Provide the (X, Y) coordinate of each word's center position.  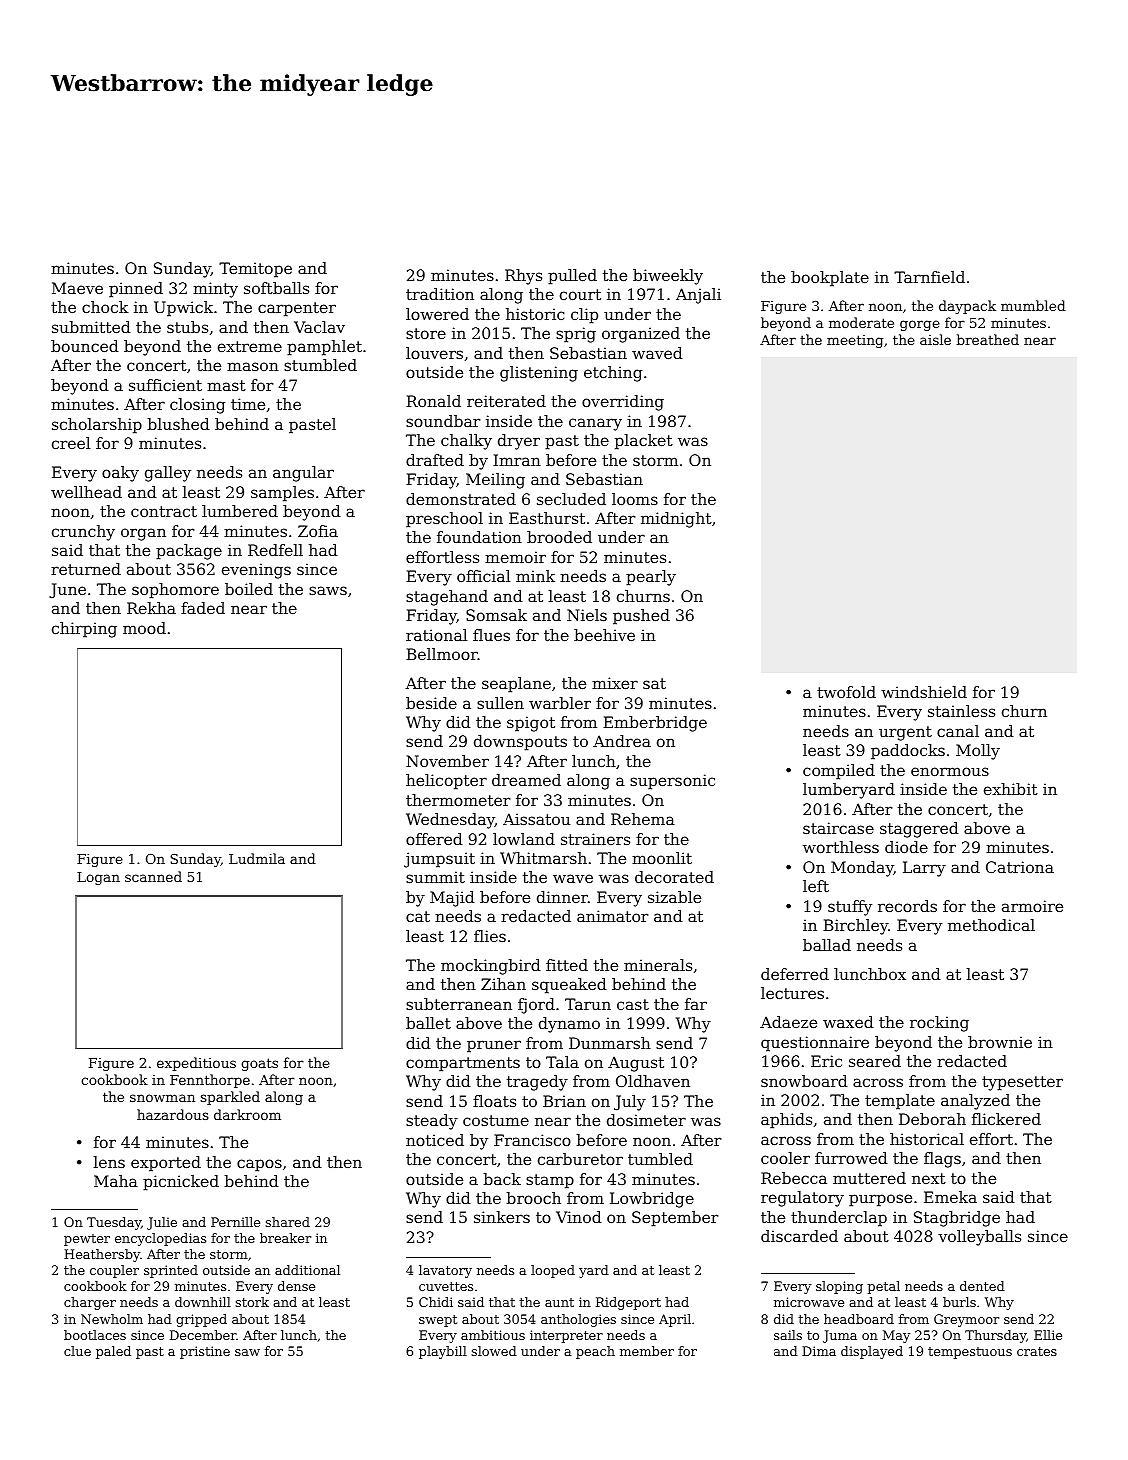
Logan (98, 878)
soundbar (443, 421)
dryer (519, 442)
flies (490, 936)
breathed (988, 339)
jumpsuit (439, 860)
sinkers (502, 1217)
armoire (1032, 906)
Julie (162, 1223)
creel (71, 443)
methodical (991, 925)
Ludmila (257, 858)
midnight (676, 520)
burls (959, 1302)
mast (226, 385)
